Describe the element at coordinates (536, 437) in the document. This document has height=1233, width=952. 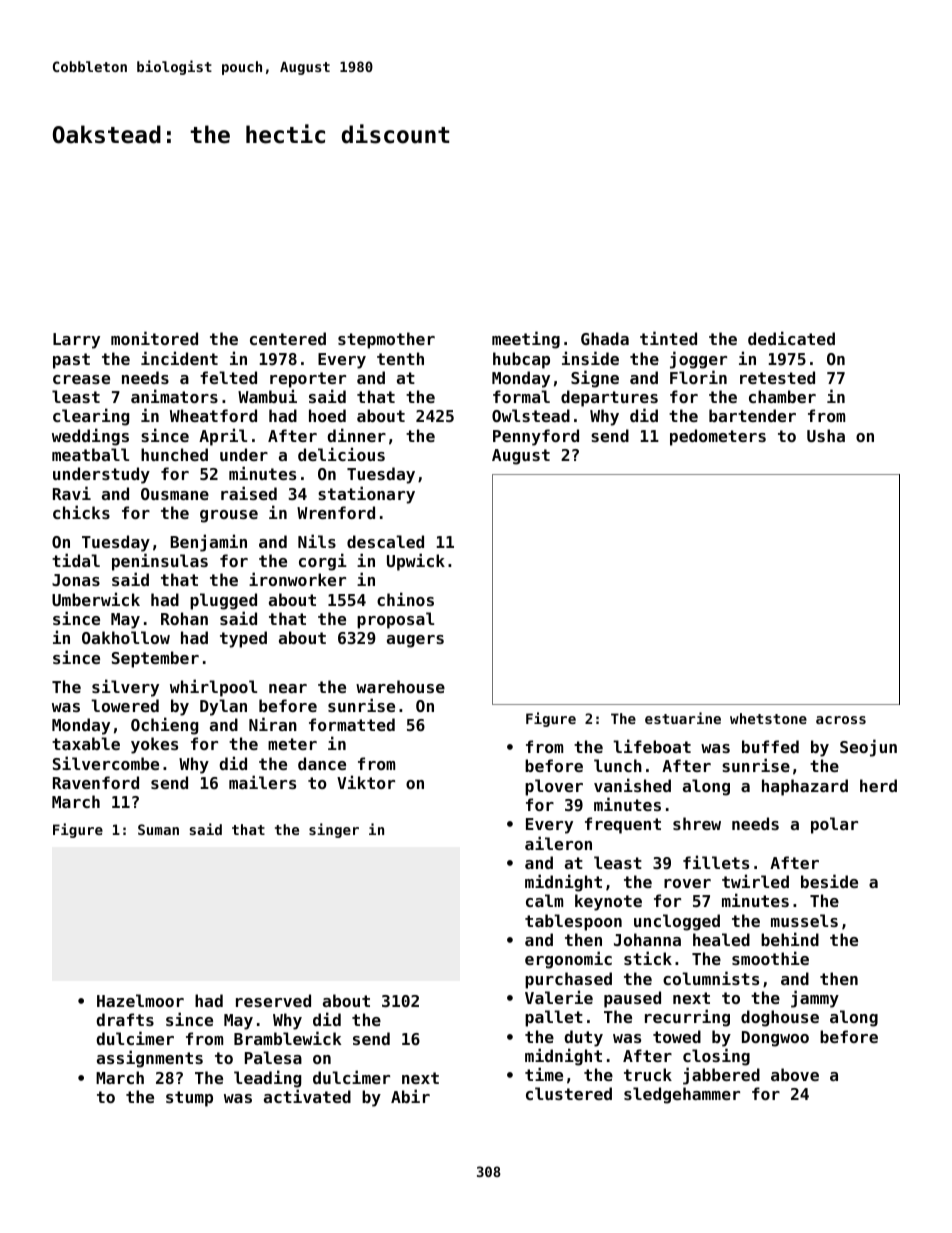
I see `Pennyford` at that location.
